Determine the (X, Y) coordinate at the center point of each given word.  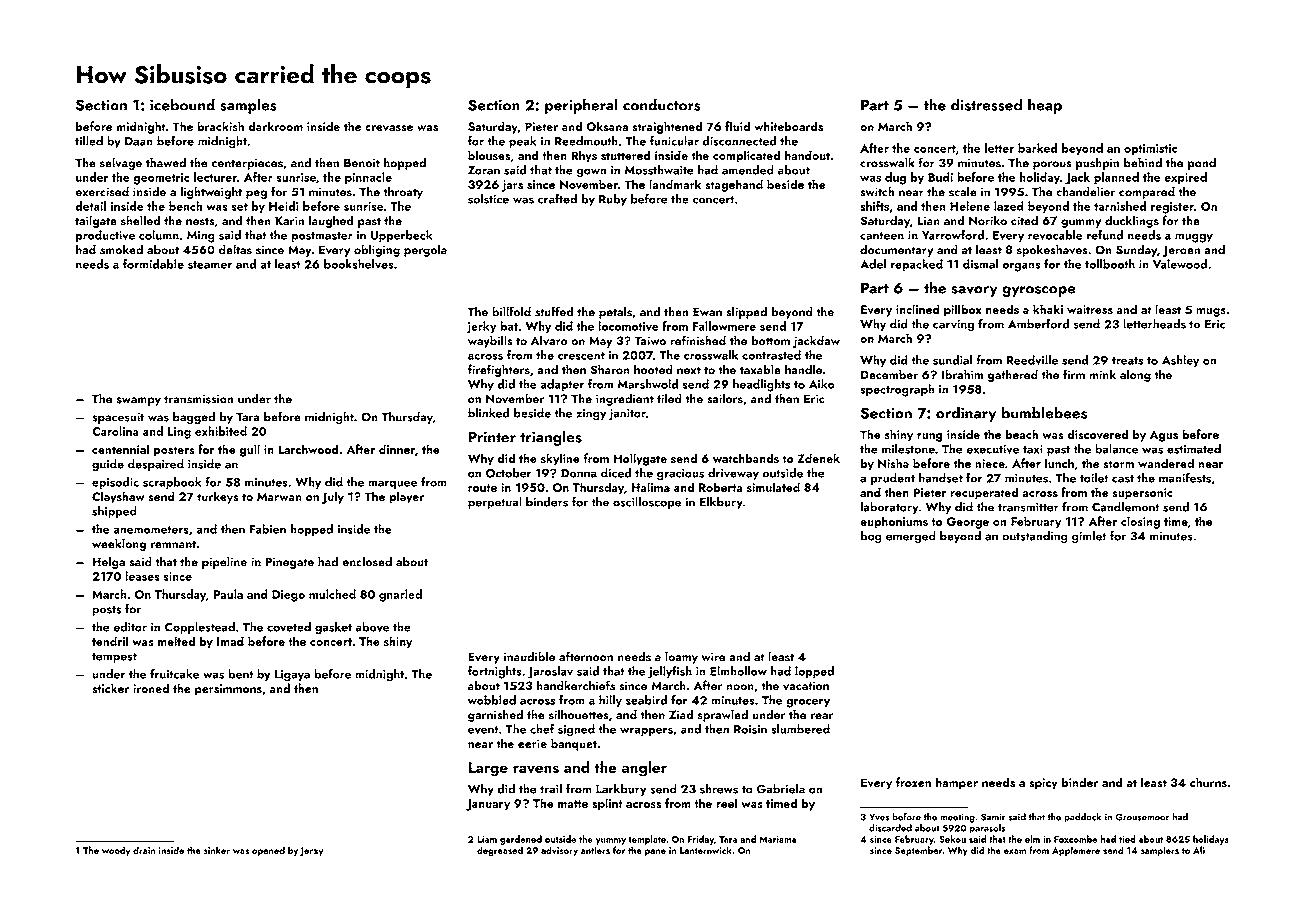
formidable (153, 264)
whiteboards (788, 126)
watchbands (746, 458)
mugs (1211, 312)
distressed (986, 104)
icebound (182, 104)
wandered (1166, 463)
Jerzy (311, 851)
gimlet (1089, 537)
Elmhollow (738, 671)
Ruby (613, 200)
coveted (289, 627)
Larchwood (308, 449)
